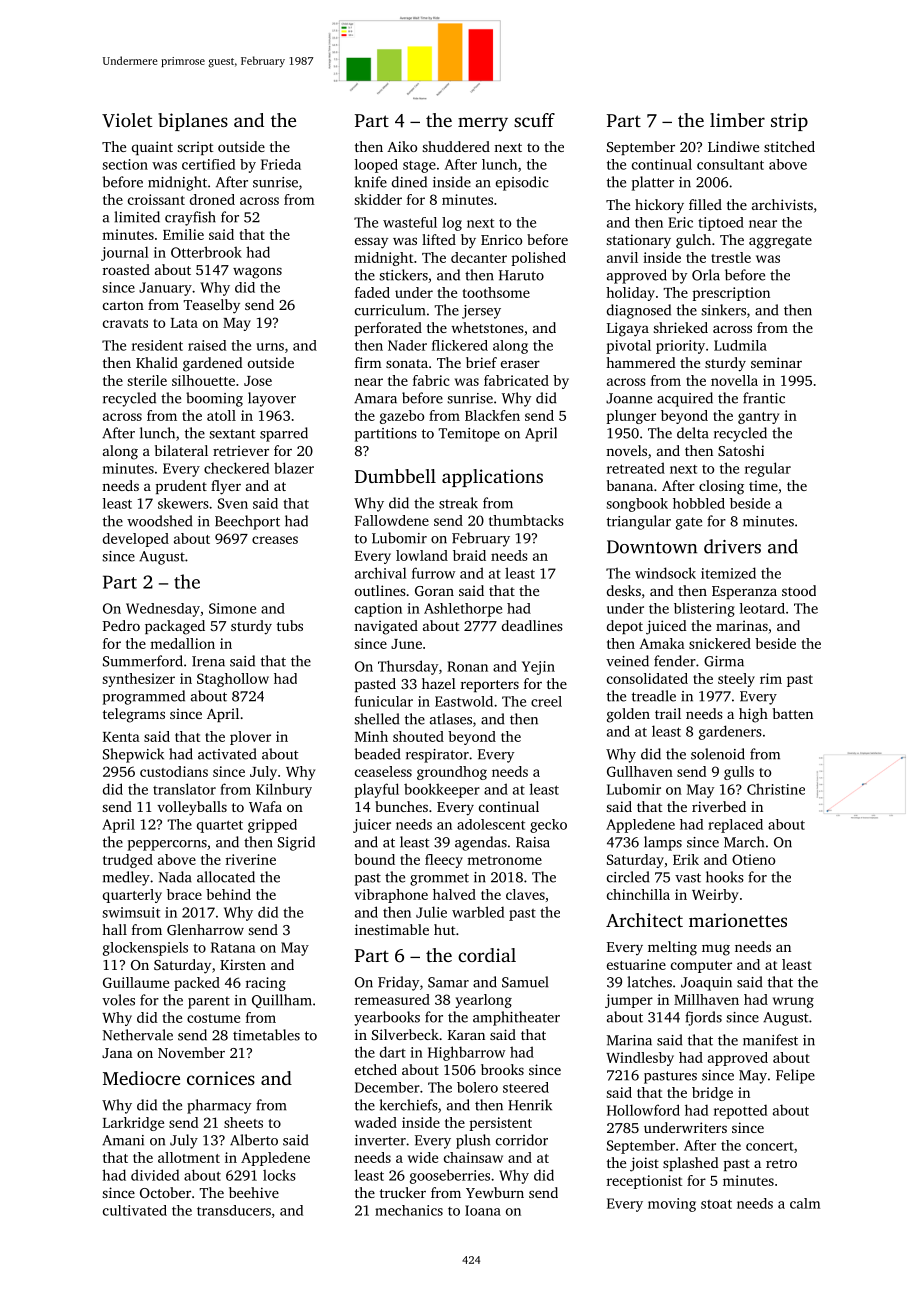 The width and height of the document is (924, 1308). Describe the element at coordinates (409, 1210) in the document. I see `mechanics` at that location.
